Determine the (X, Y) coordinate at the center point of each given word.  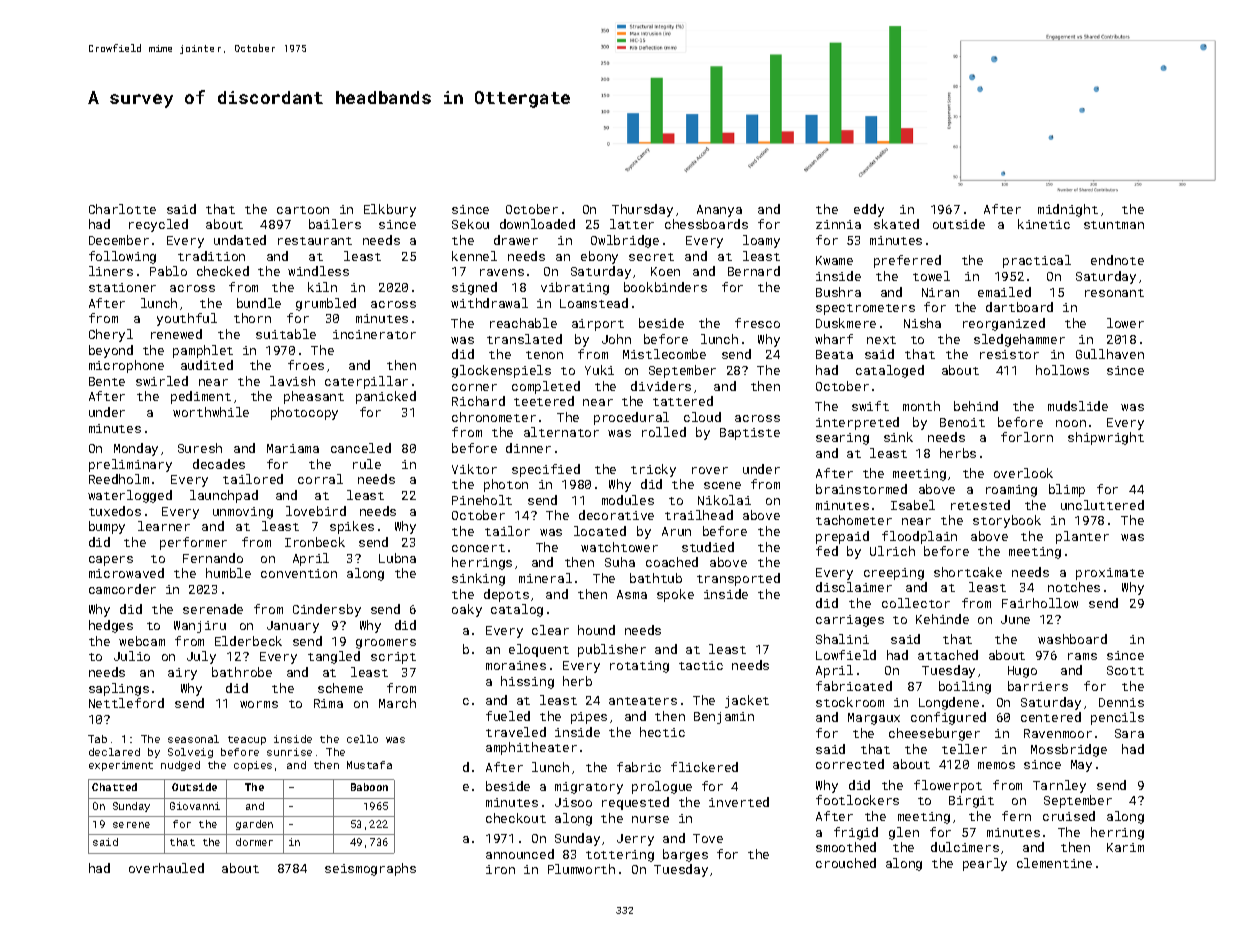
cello (362, 739)
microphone (126, 366)
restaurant (315, 241)
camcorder (122, 589)
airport (598, 325)
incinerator (374, 334)
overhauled (166, 868)
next (881, 340)
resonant (1114, 293)
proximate (1110, 574)
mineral (545, 578)
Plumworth (581, 869)
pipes (589, 718)
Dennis (1121, 702)
